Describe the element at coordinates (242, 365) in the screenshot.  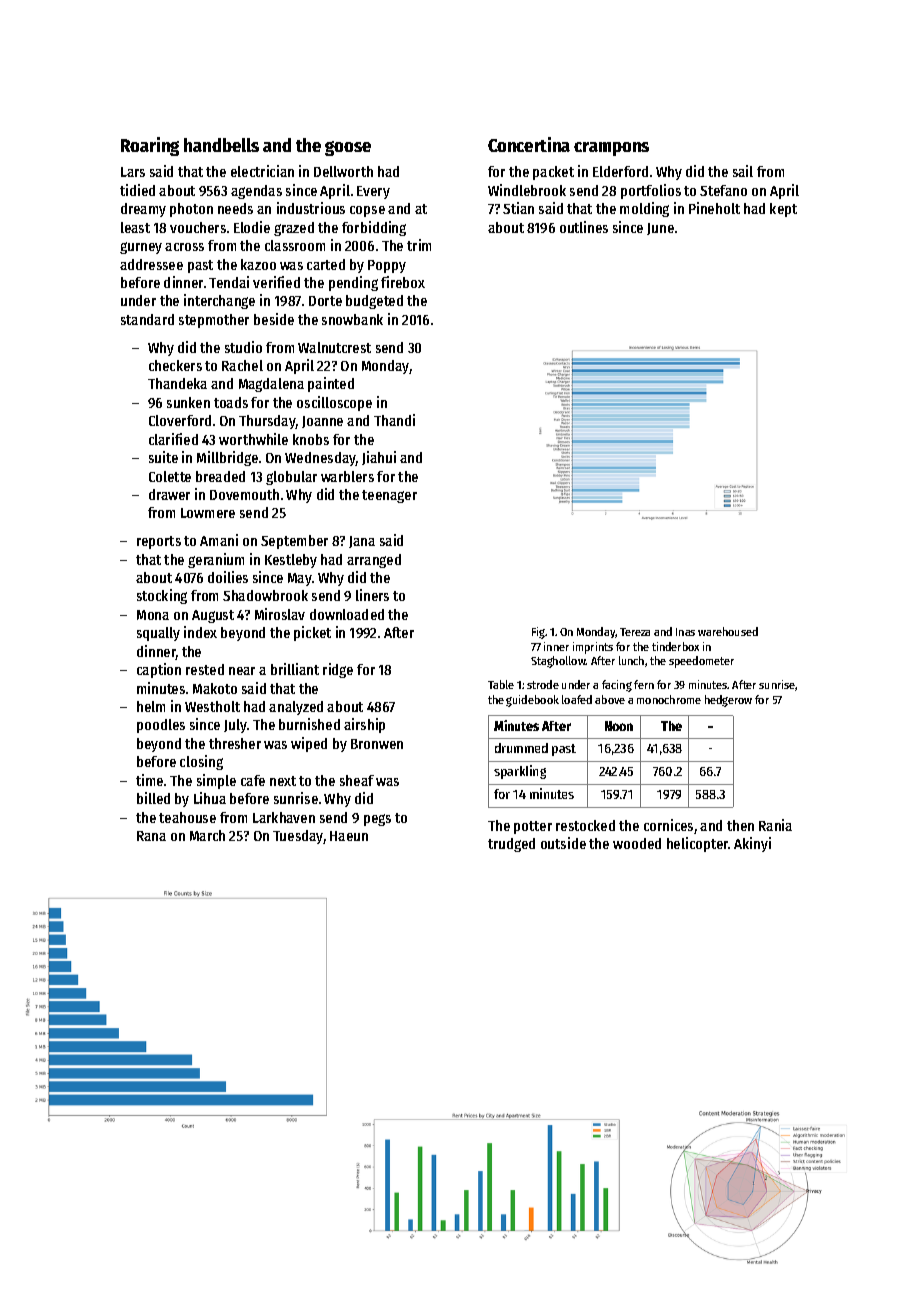
I see `Rachel` at that location.
